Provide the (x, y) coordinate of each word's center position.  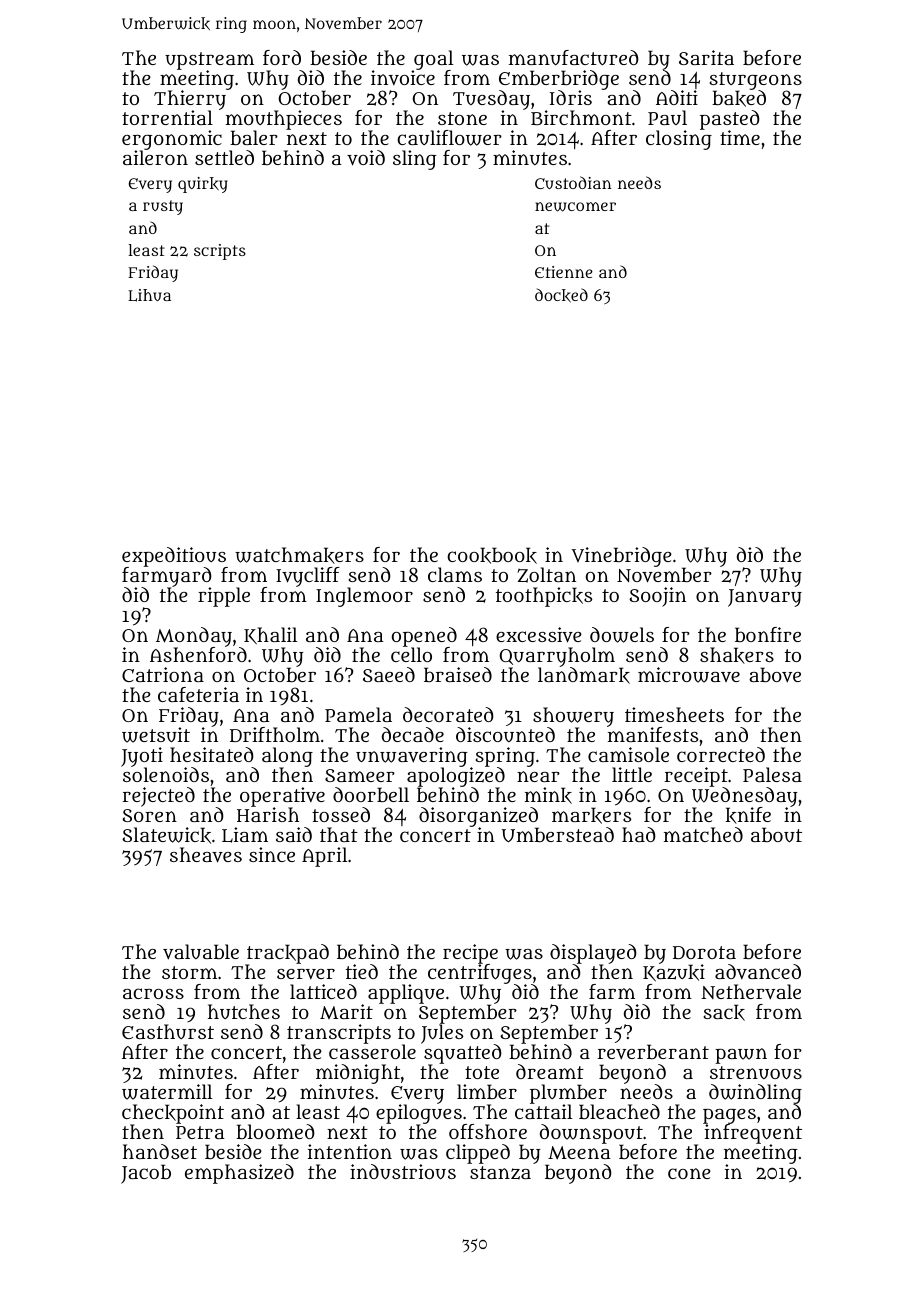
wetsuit (156, 735)
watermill (167, 1092)
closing (679, 140)
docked (561, 295)
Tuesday (491, 100)
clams (455, 574)
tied (362, 971)
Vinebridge (622, 557)
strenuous (756, 1073)
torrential (167, 118)
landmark (584, 676)
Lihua (149, 295)
